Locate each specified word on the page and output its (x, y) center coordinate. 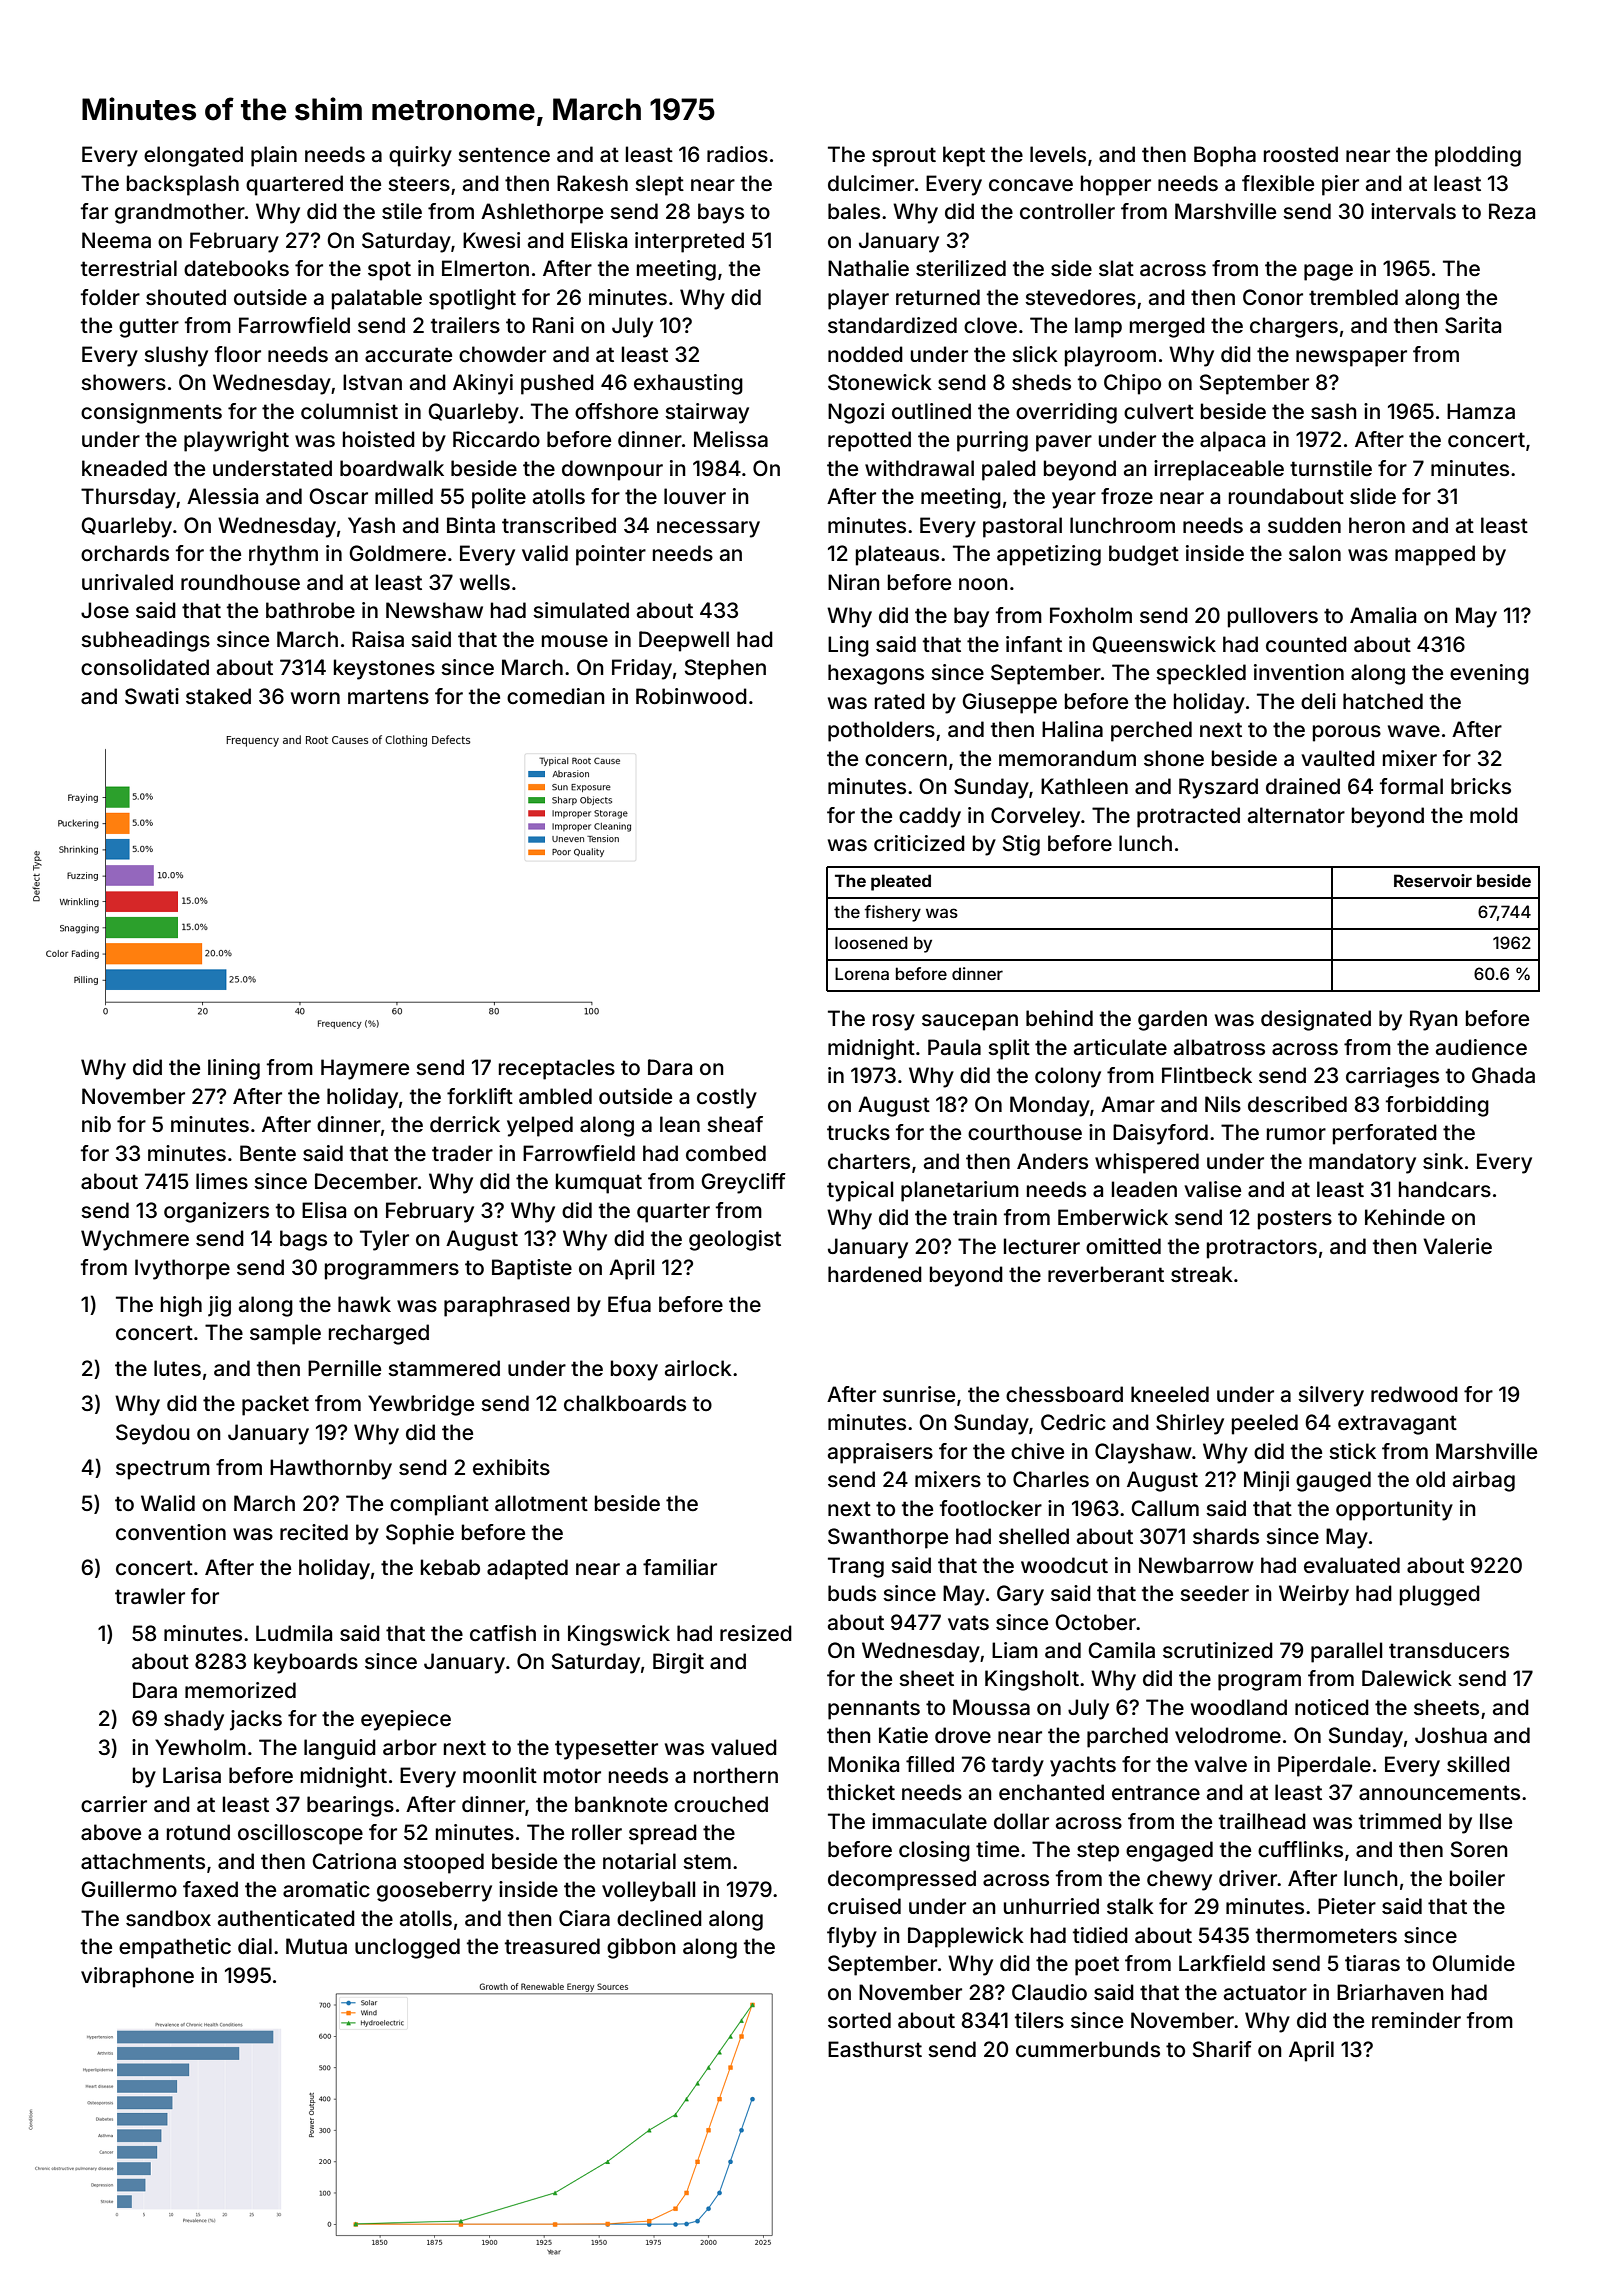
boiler (1477, 1878)
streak (1202, 1274)
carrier (114, 1804)
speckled (1201, 674)
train (975, 1217)
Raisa (378, 639)
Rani (553, 325)
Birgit (678, 1663)
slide (1373, 496)
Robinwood (691, 696)
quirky (420, 156)
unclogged (407, 1948)
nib (96, 1124)
